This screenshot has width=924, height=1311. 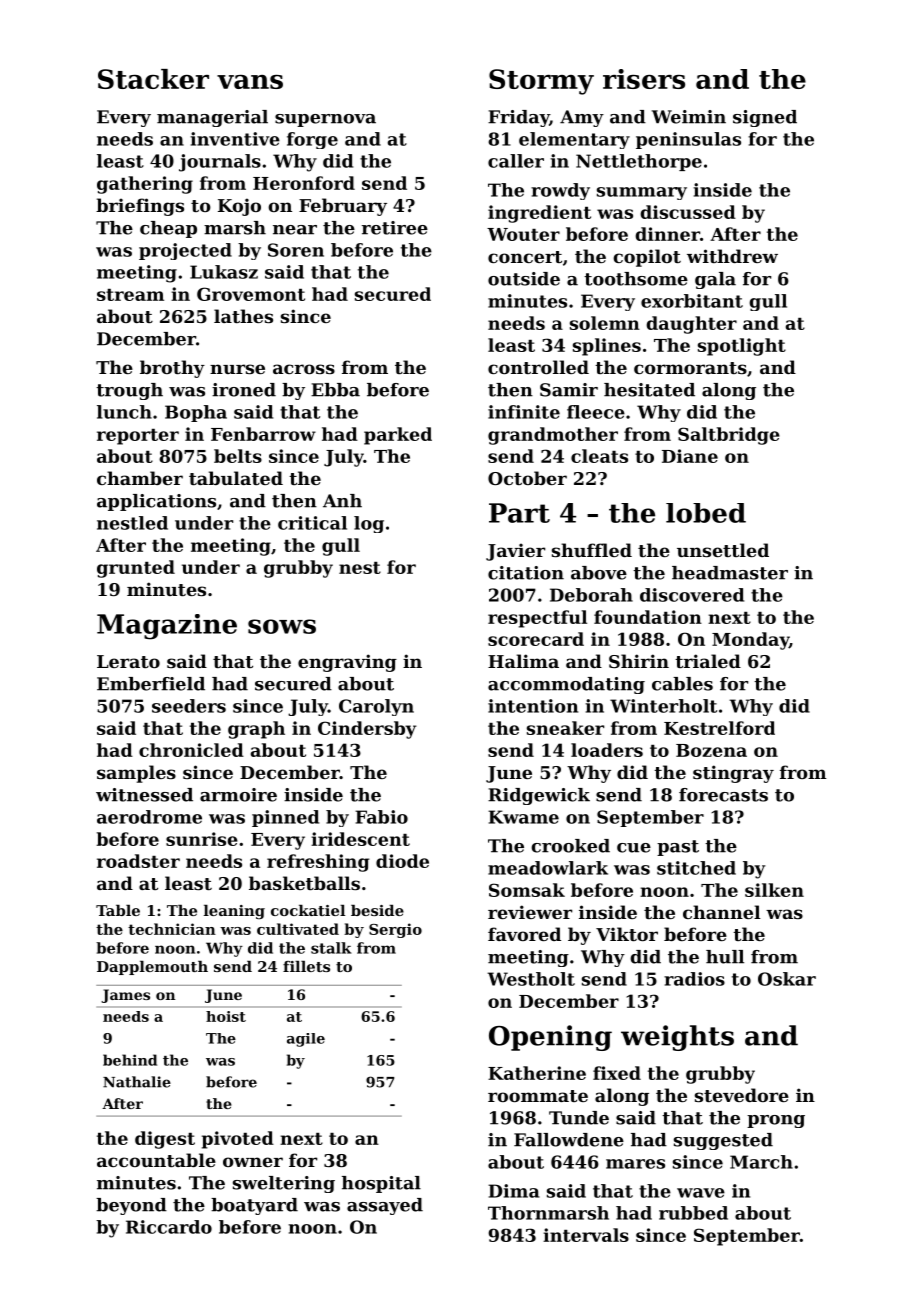 What do you see at coordinates (165, 1140) in the screenshot?
I see `digest` at bounding box center [165, 1140].
